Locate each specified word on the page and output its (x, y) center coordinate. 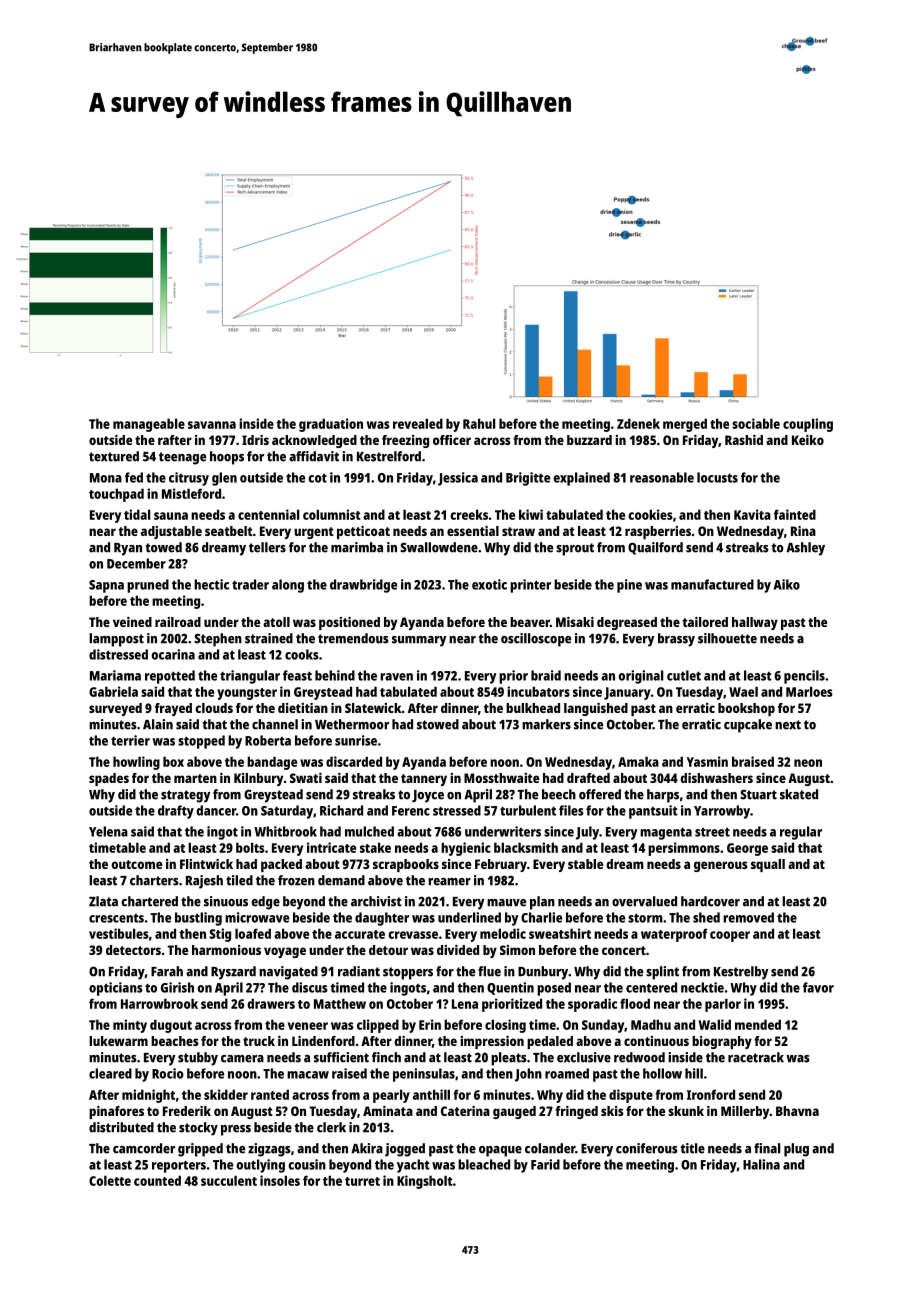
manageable (149, 425)
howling (136, 763)
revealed (418, 423)
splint (662, 973)
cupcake (748, 726)
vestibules (119, 933)
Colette (110, 1180)
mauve (506, 903)
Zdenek (638, 423)
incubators (538, 691)
